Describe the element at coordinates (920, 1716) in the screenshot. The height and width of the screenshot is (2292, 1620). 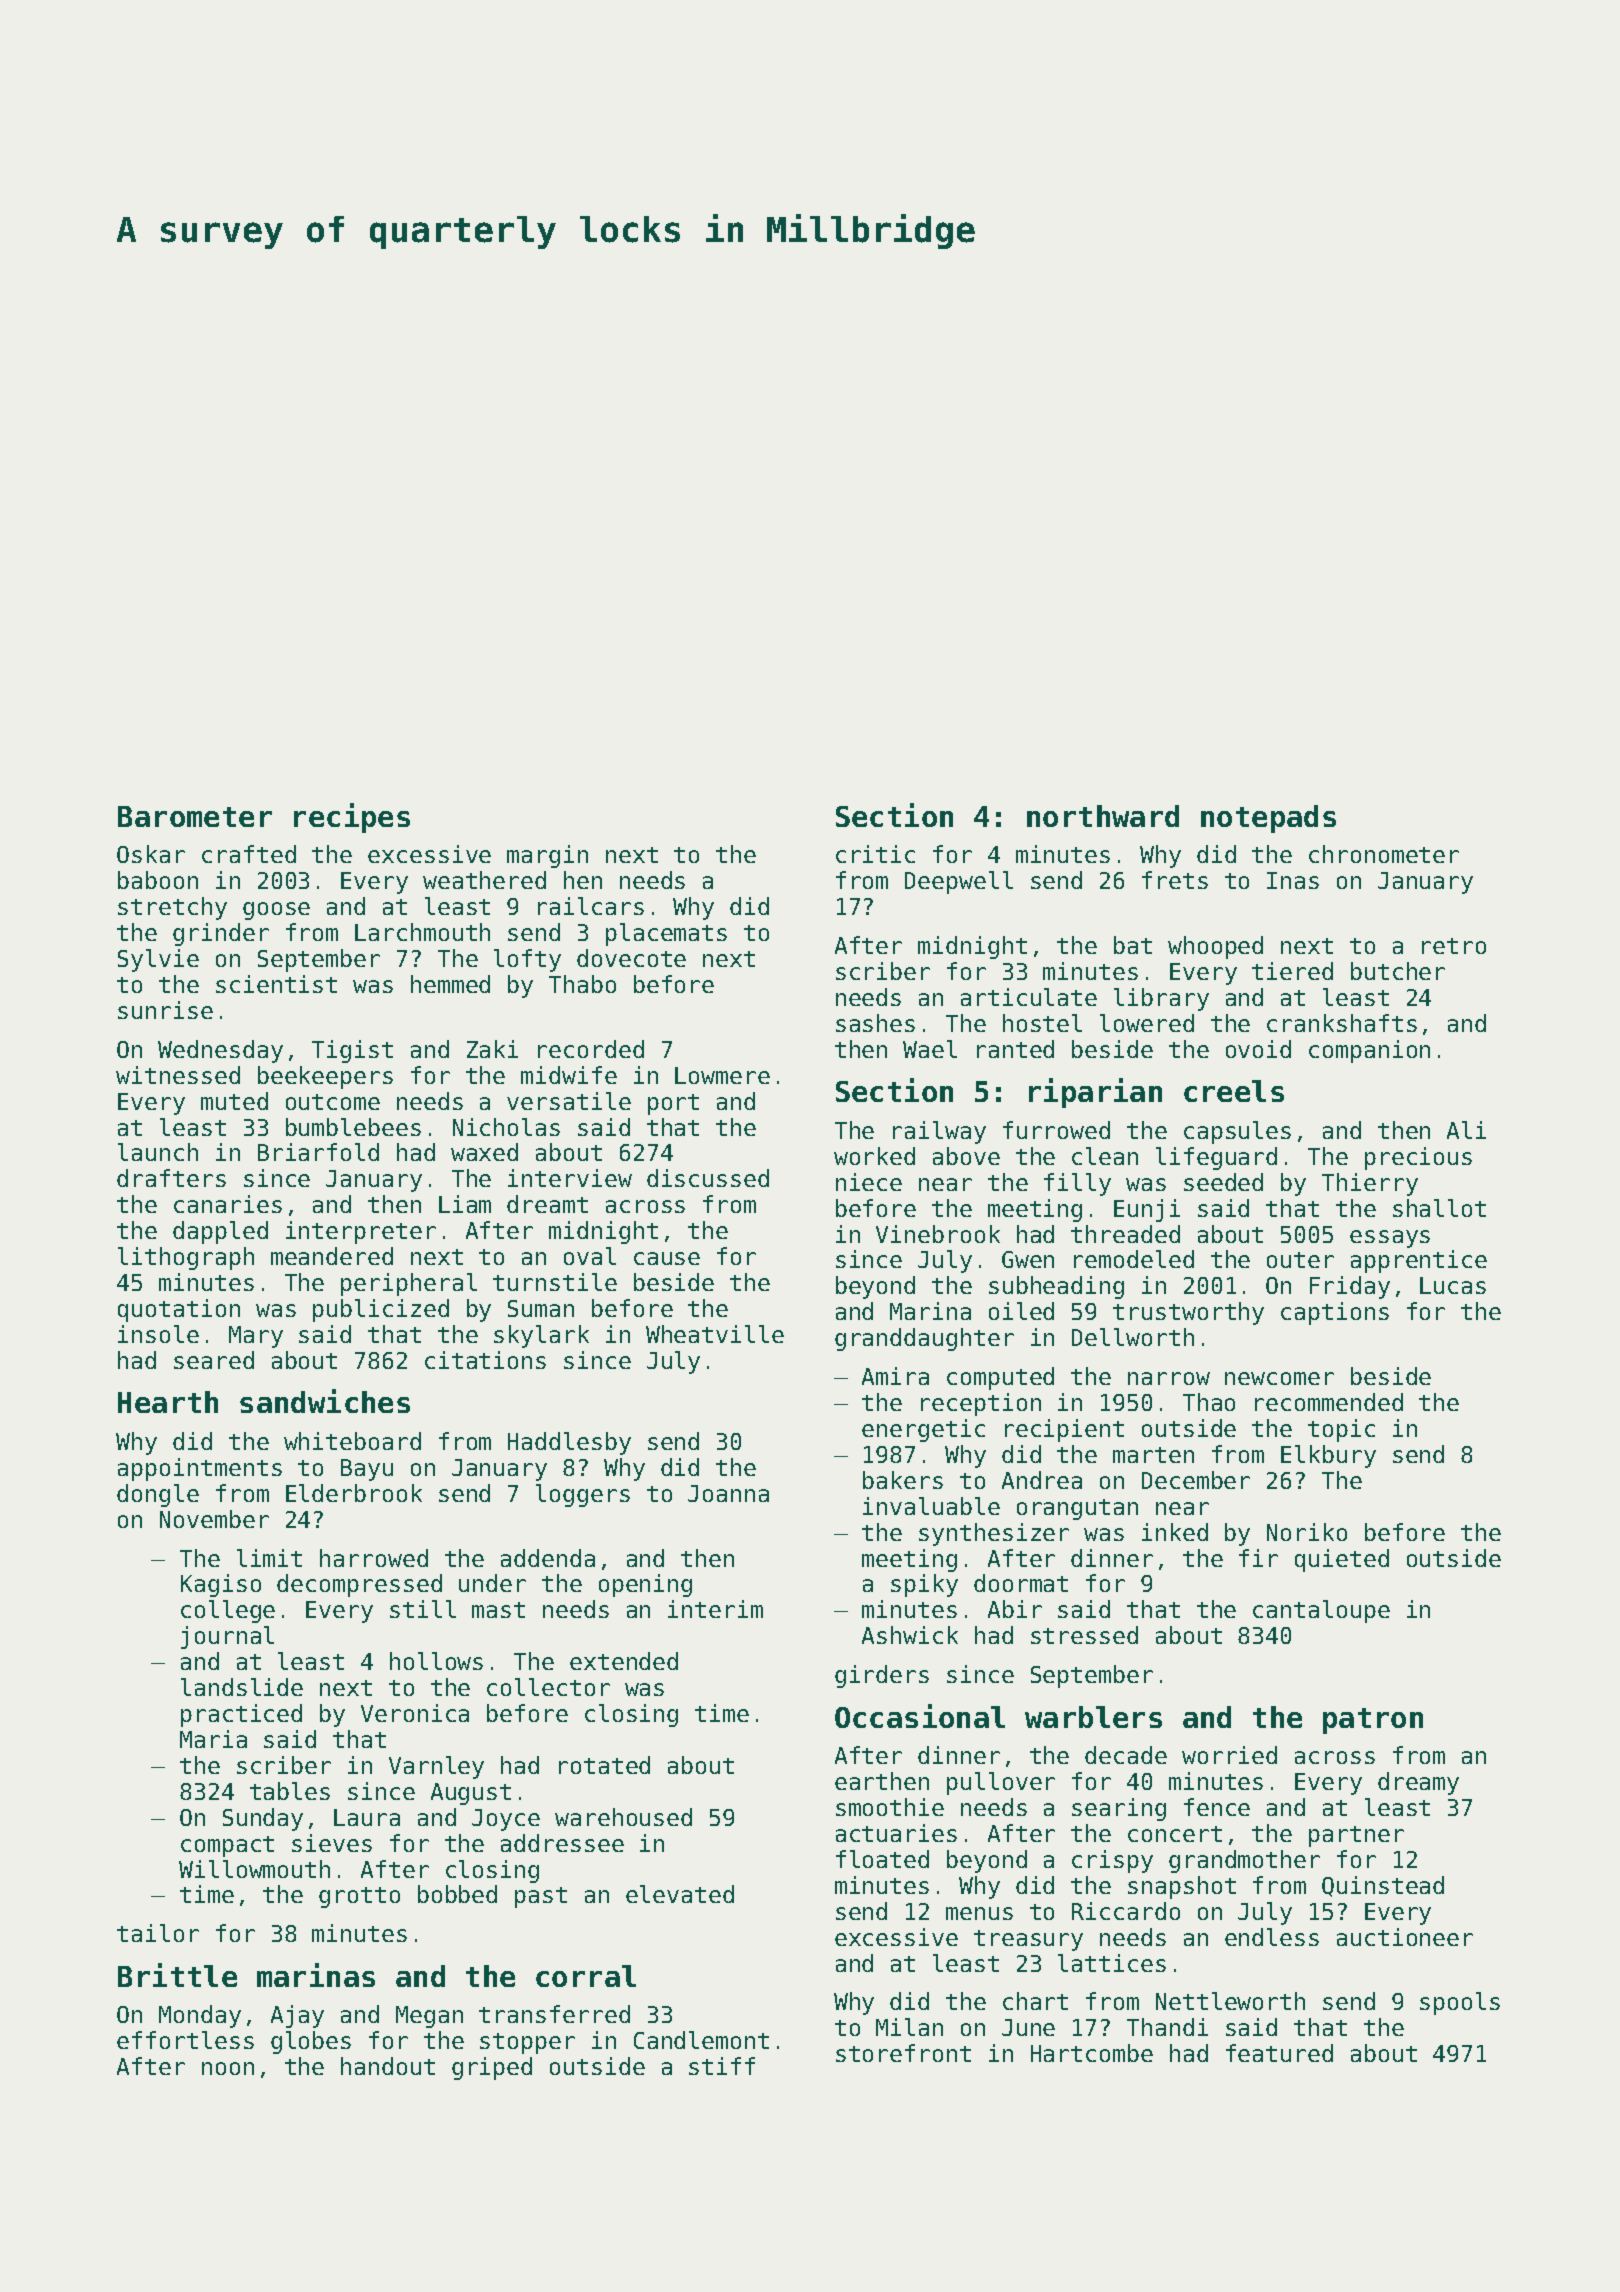
I see `Occasional` at that location.
